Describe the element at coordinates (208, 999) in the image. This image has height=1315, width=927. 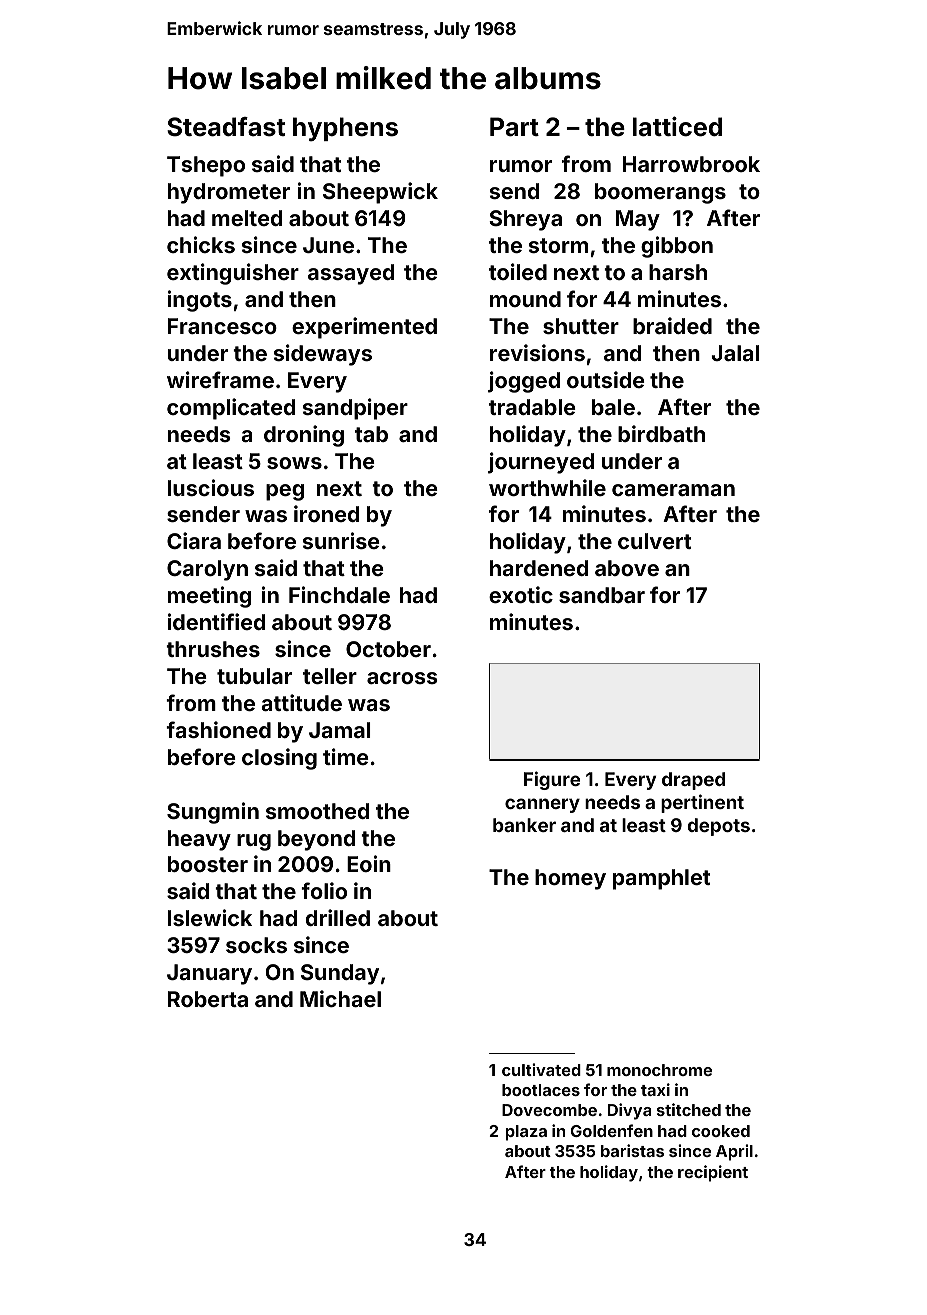
I see `Roberta` at that location.
